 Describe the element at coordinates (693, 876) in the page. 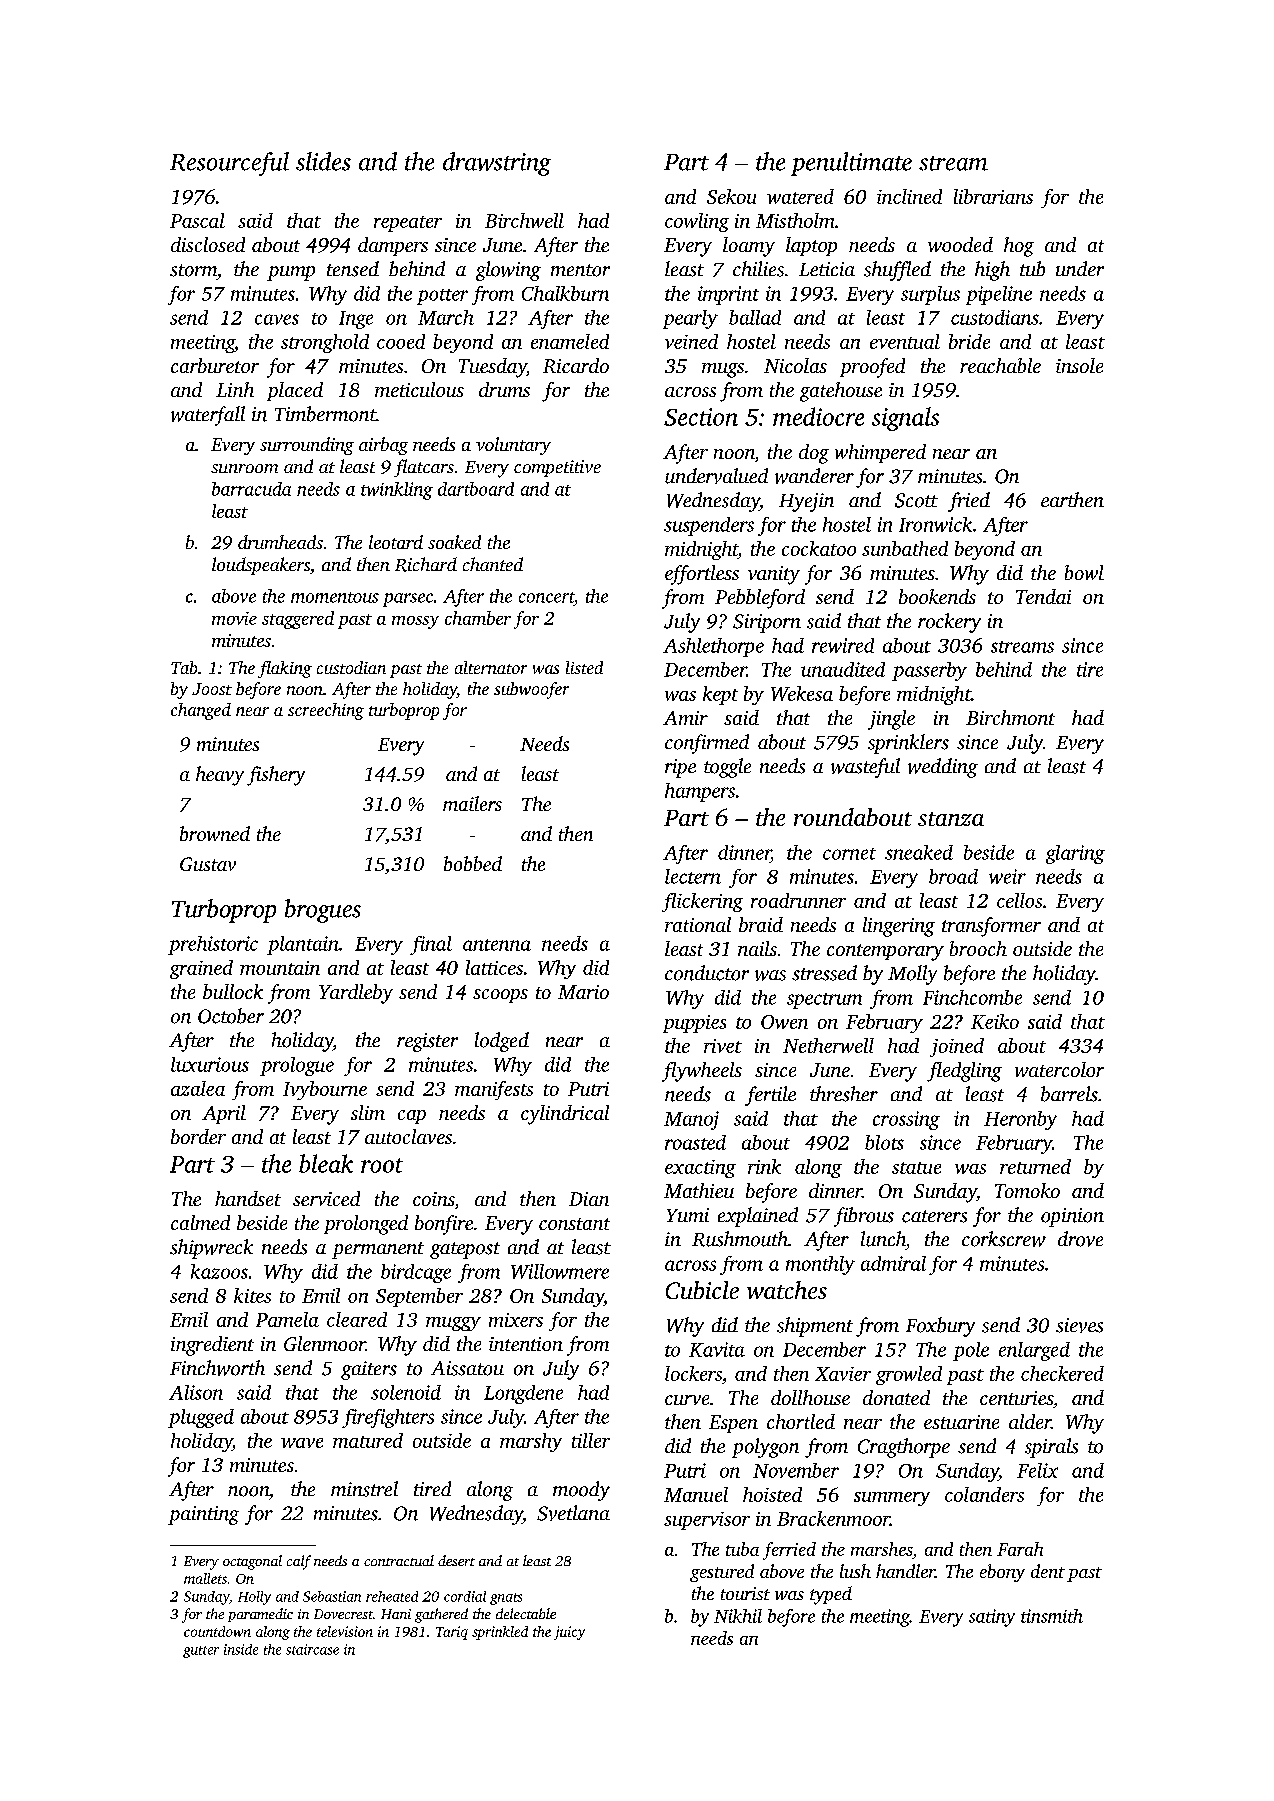

I see `lectern` at that location.
